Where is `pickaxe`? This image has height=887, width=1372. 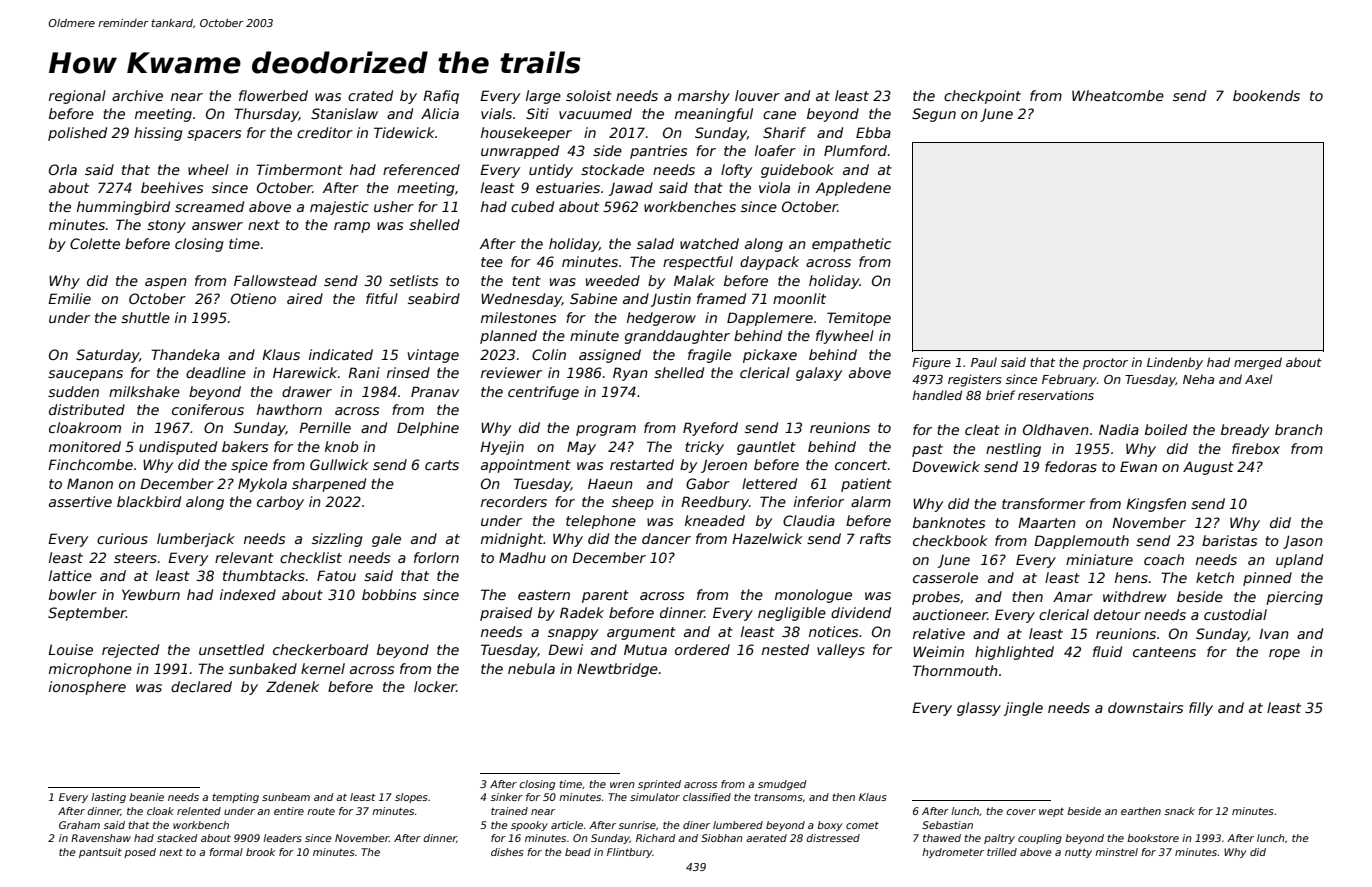
pickaxe is located at coordinates (770, 356).
